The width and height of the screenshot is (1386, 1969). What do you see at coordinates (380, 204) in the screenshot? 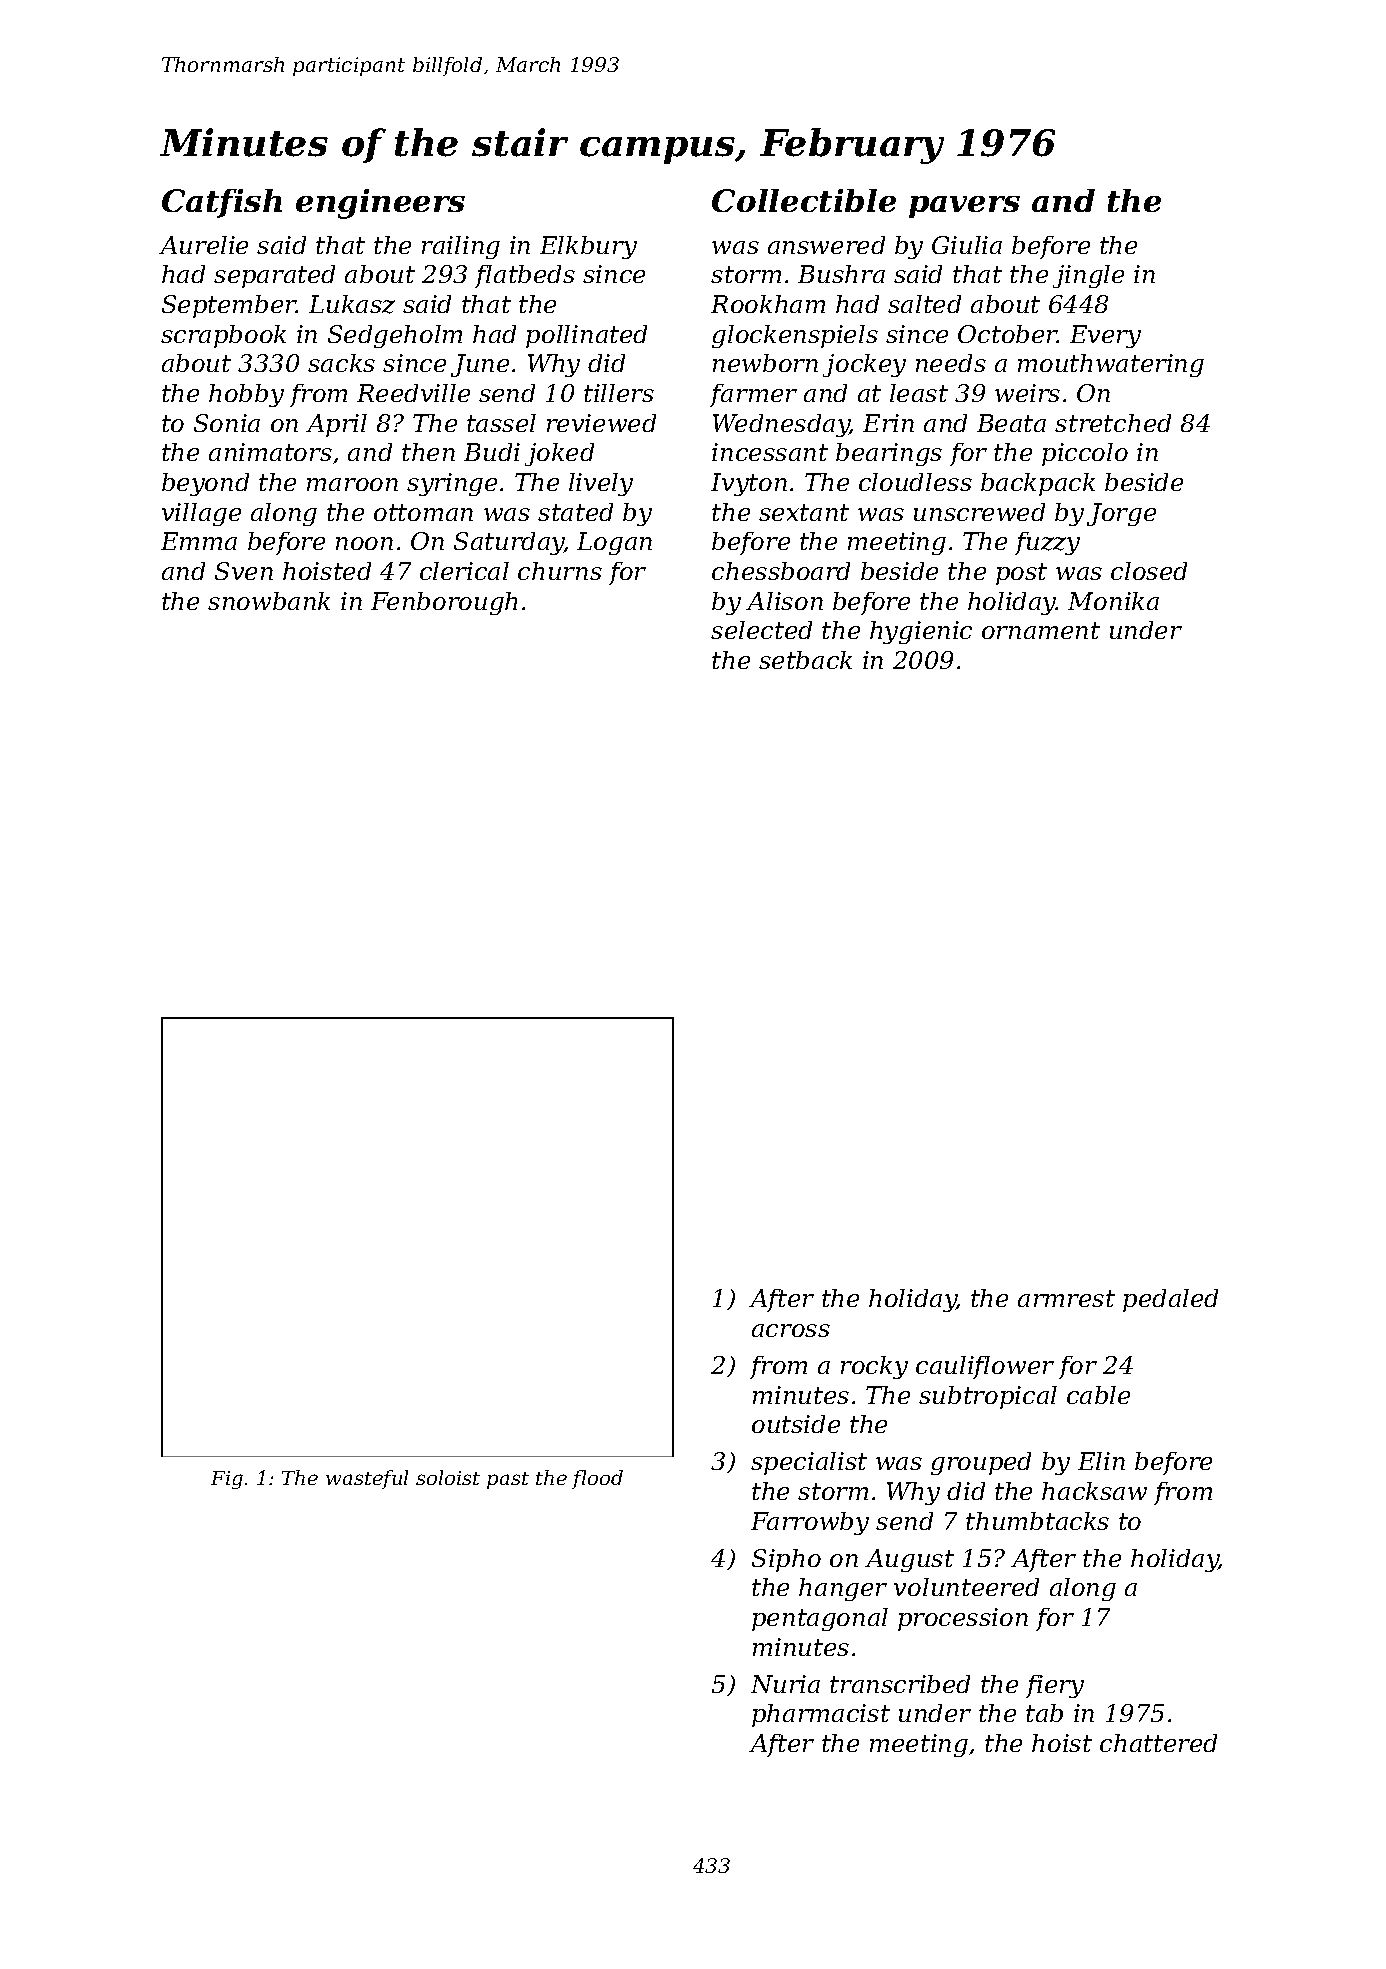
I see `engineers` at bounding box center [380, 204].
